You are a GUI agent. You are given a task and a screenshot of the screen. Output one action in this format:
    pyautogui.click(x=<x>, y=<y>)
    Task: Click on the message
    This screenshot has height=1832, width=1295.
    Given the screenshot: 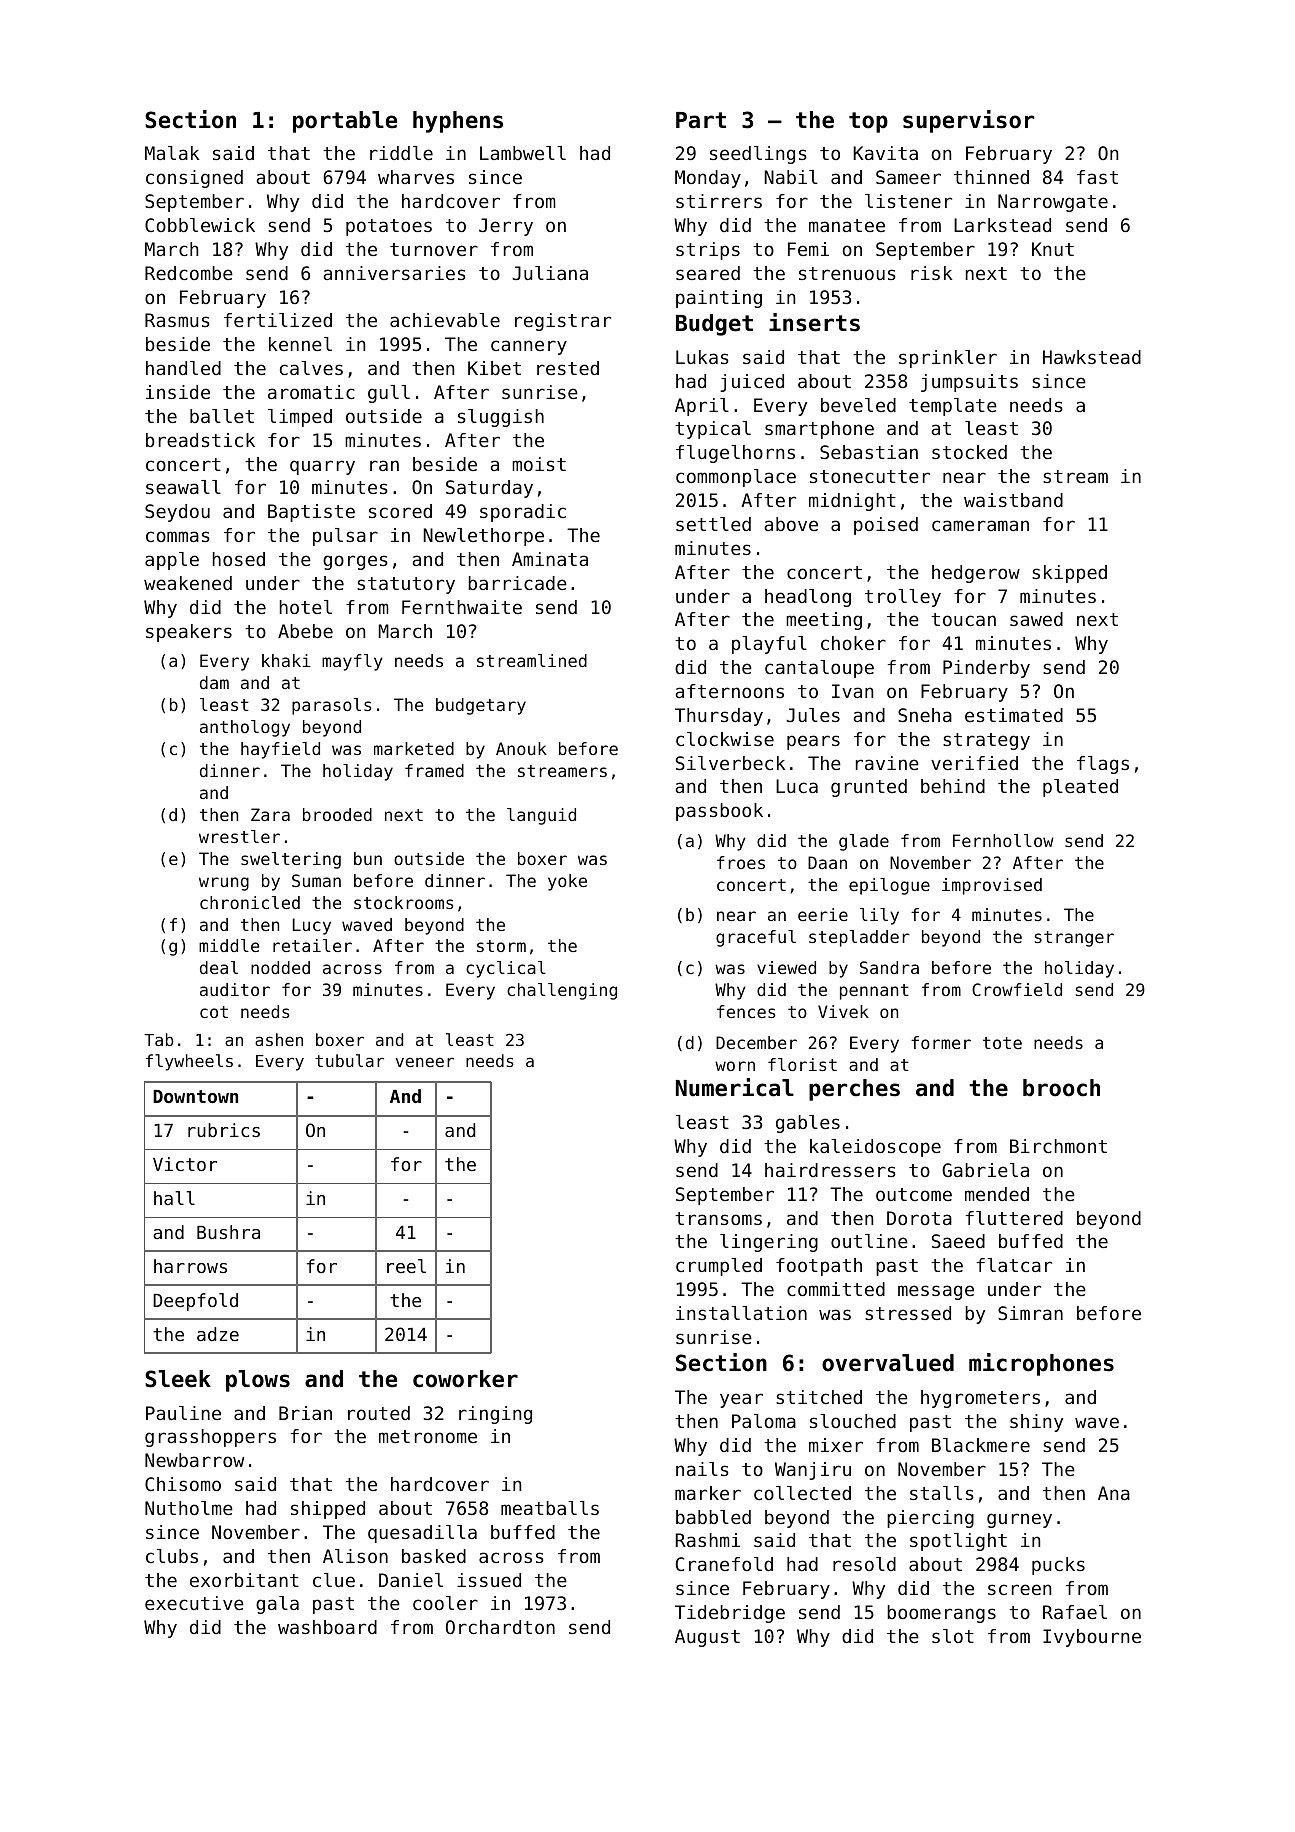 What is the action you would take?
    pyautogui.click(x=936, y=1292)
